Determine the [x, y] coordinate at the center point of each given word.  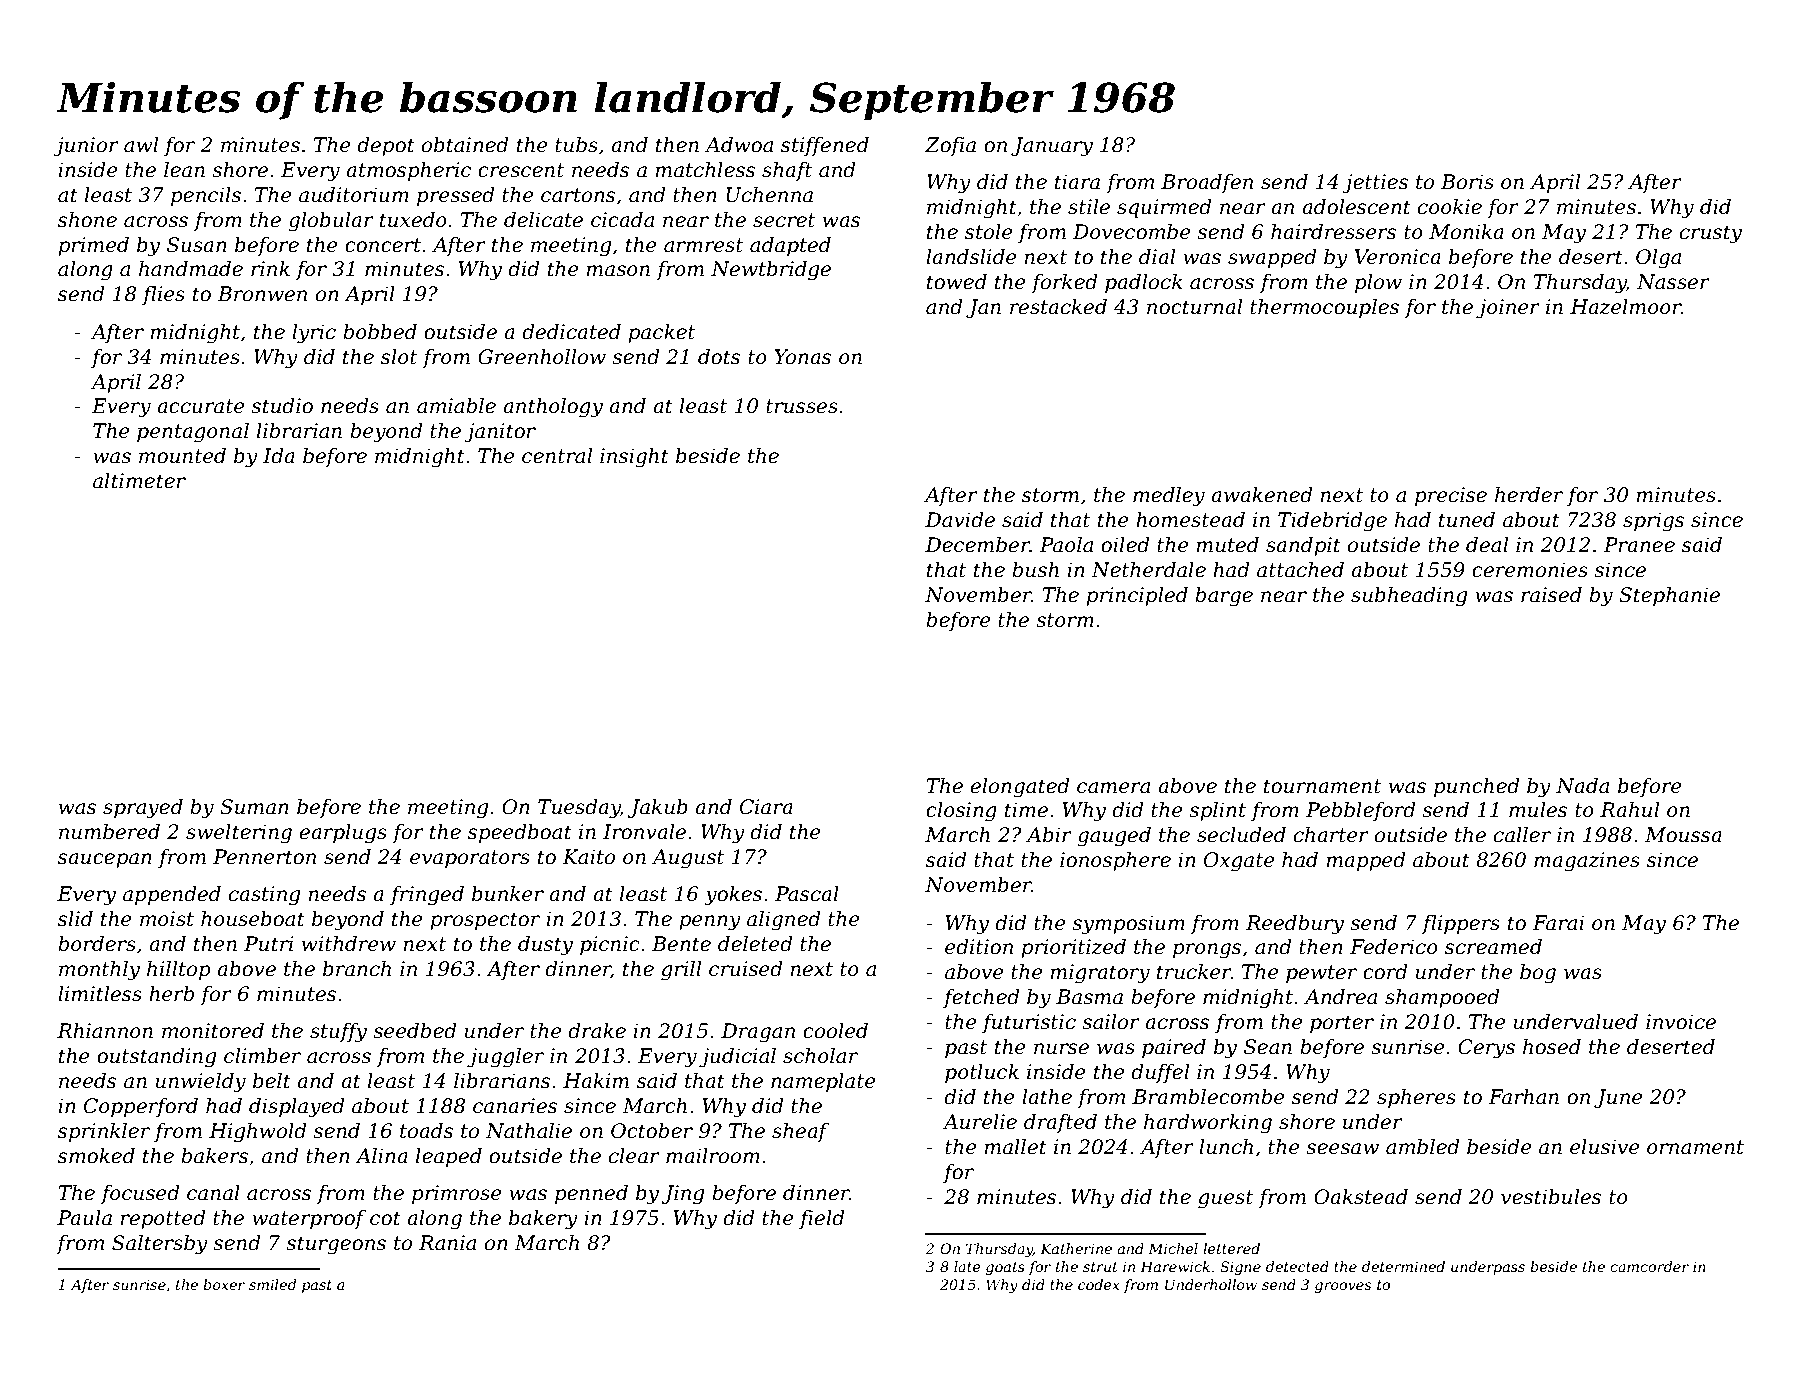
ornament [1695, 1147]
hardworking [1208, 1124]
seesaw [1342, 1149]
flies [163, 295]
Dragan [758, 1033]
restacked [1058, 307]
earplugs [343, 834]
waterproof [309, 1219]
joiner [1508, 309]
